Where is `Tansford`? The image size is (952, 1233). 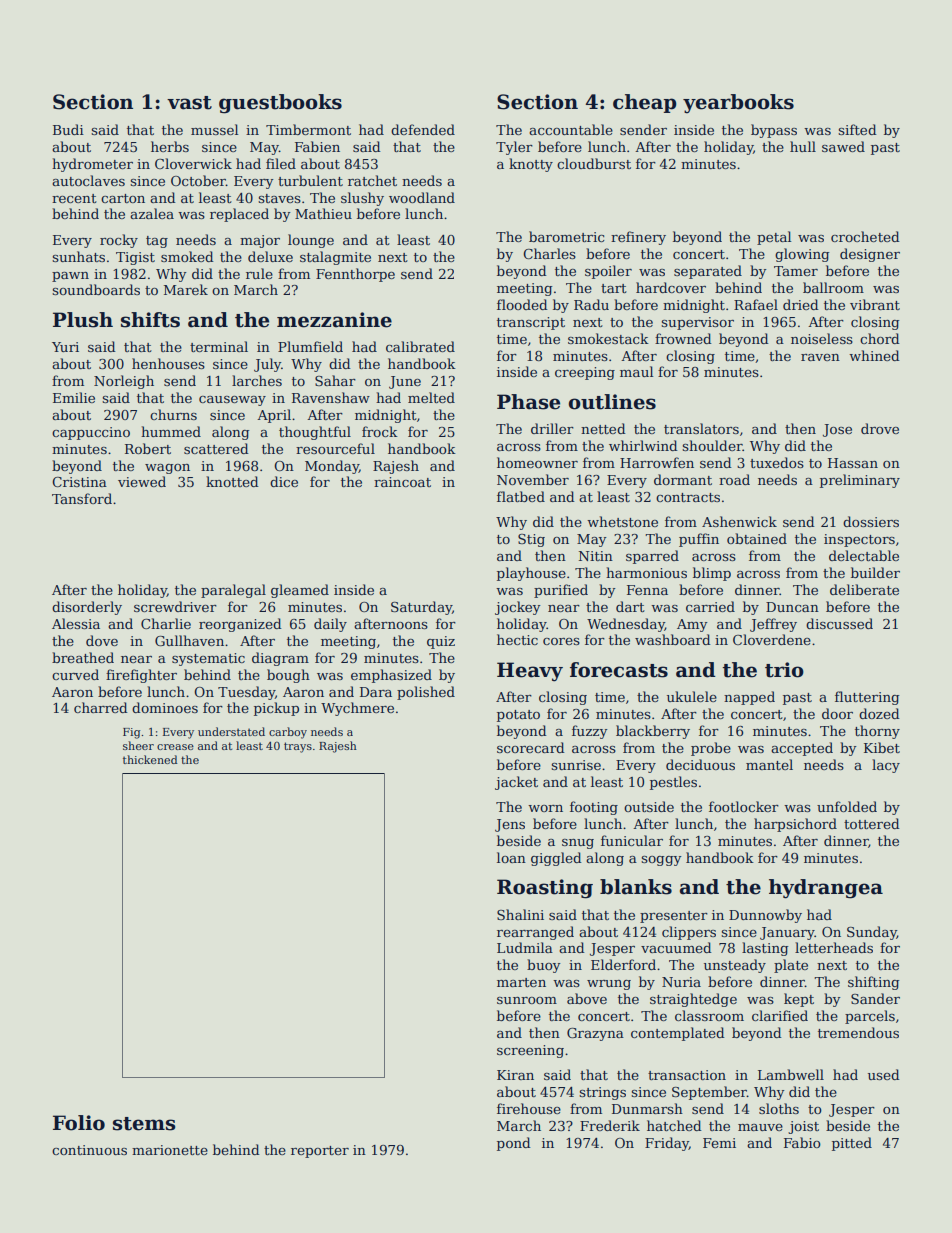
Tansford is located at coordinates (82, 498).
